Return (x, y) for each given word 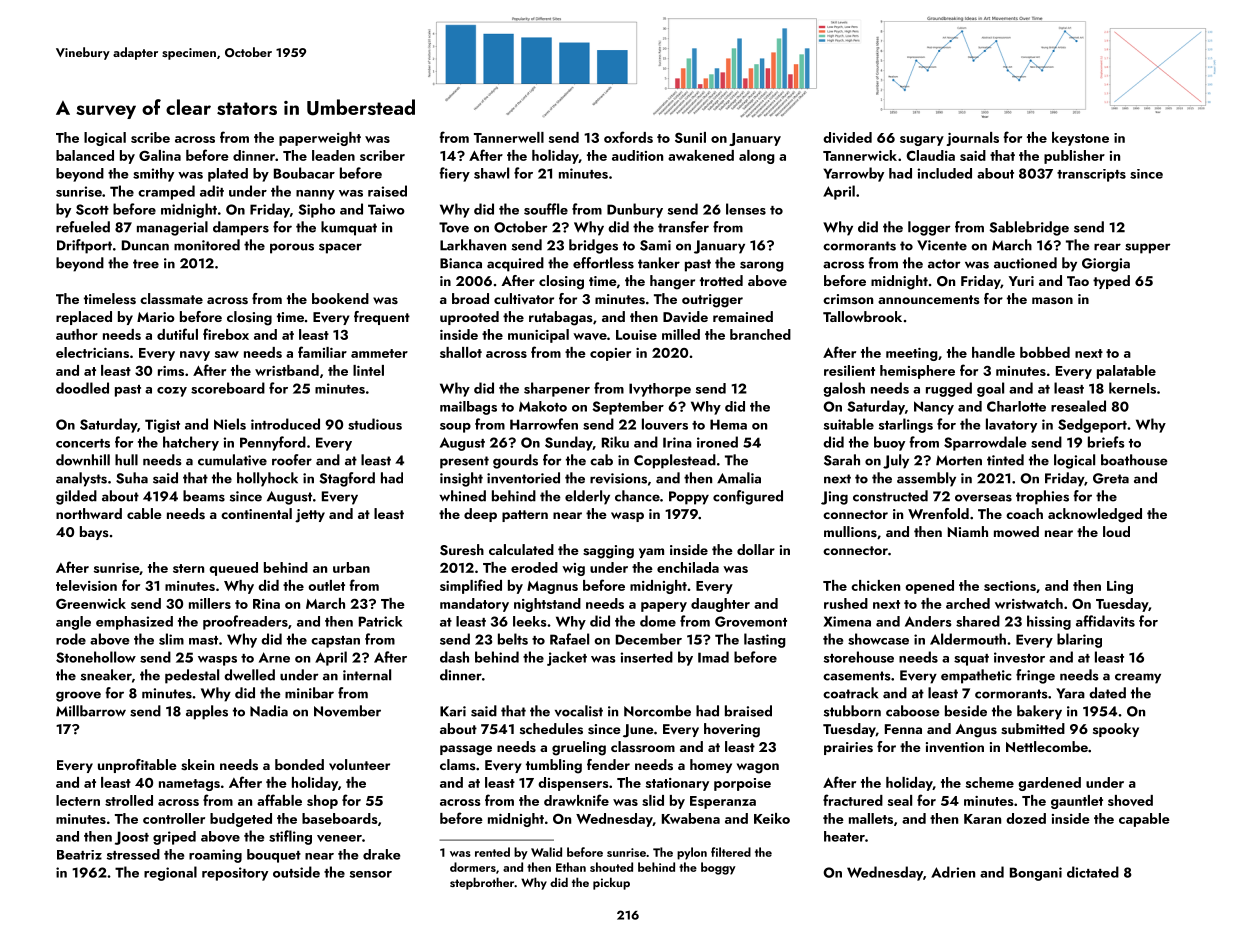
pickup (611, 883)
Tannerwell (509, 137)
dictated (1093, 872)
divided (847, 137)
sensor (371, 874)
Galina (160, 155)
